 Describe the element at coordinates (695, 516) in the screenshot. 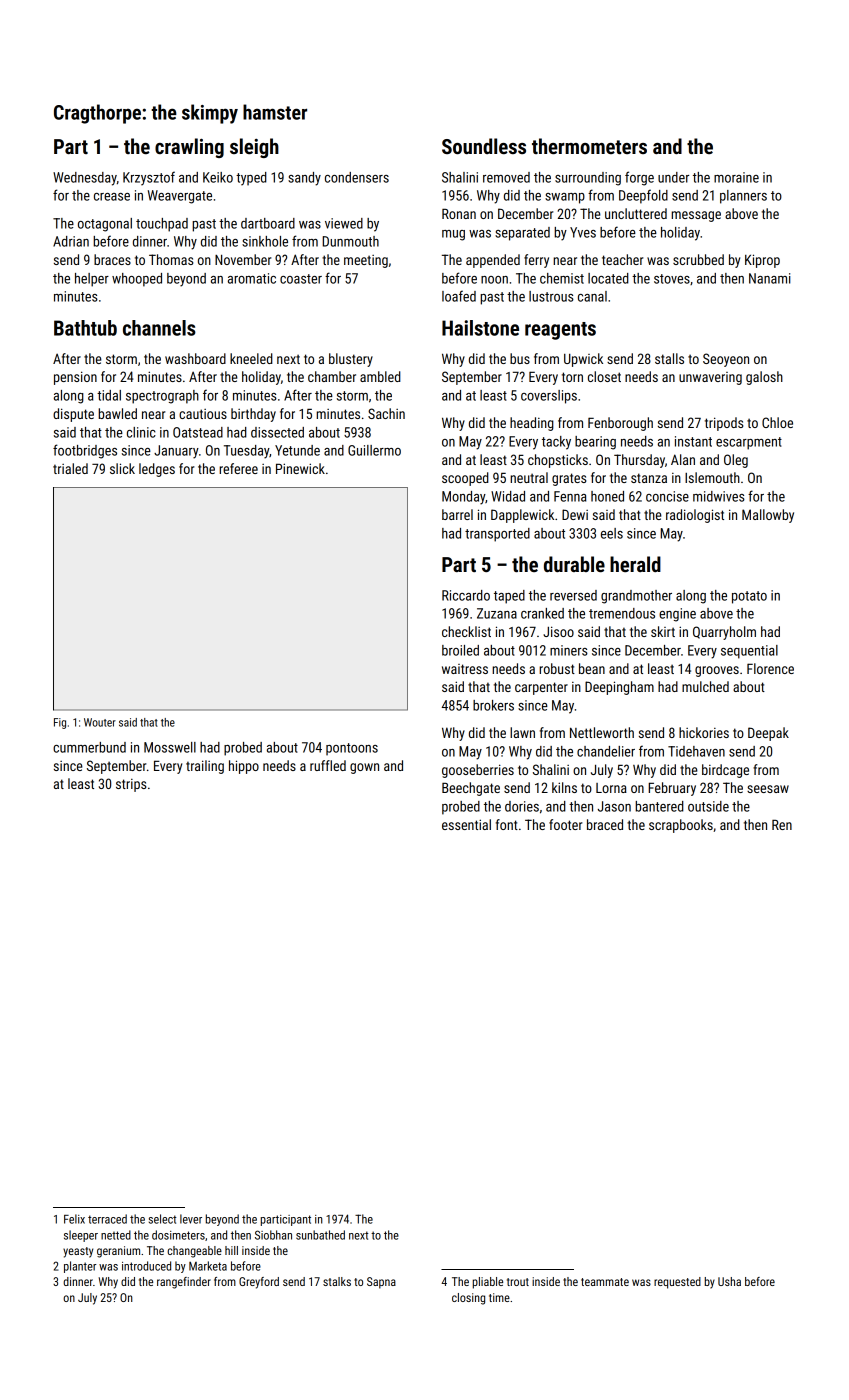

I see `radiologist` at that location.
